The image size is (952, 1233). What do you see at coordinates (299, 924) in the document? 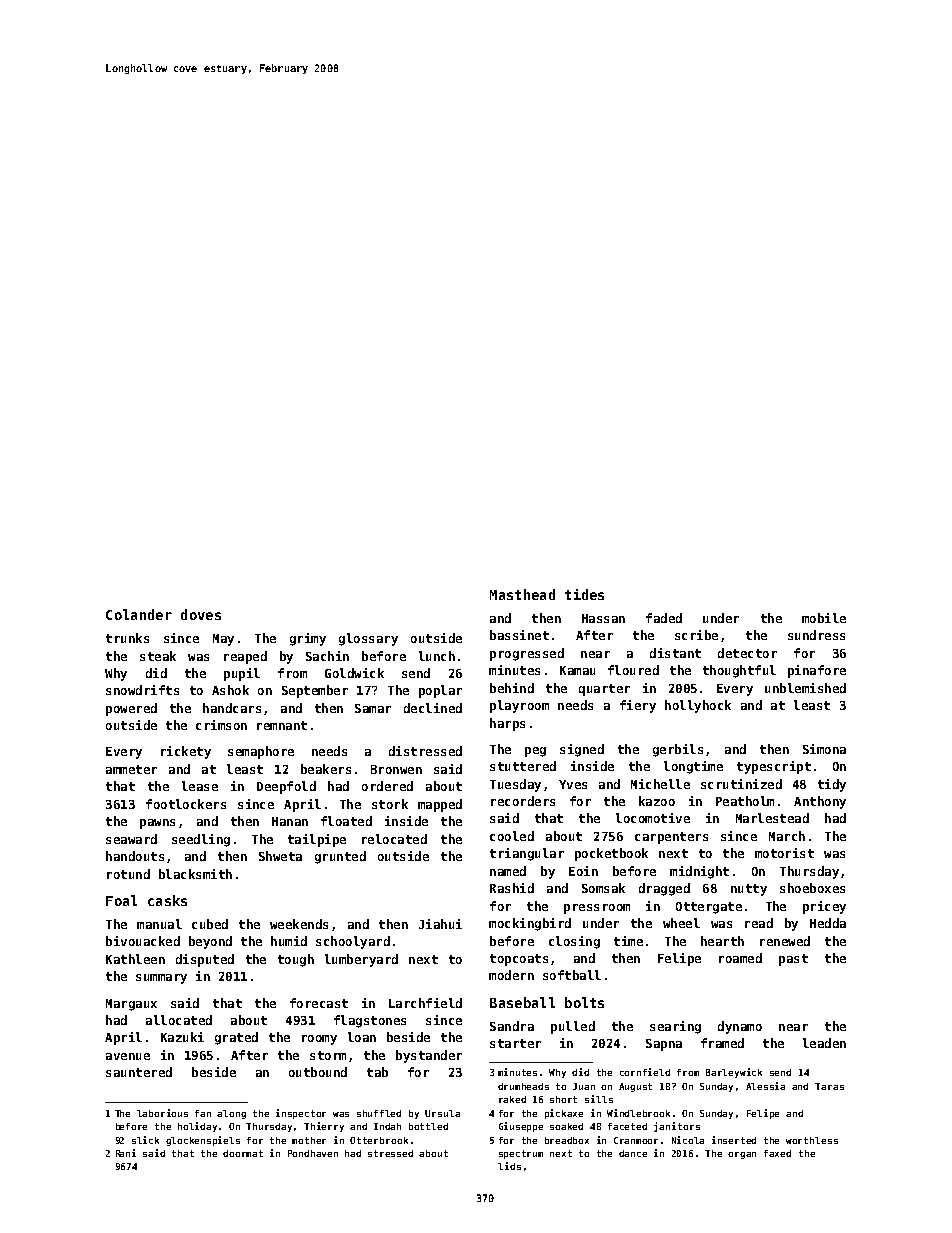
I see `weekends` at bounding box center [299, 924].
